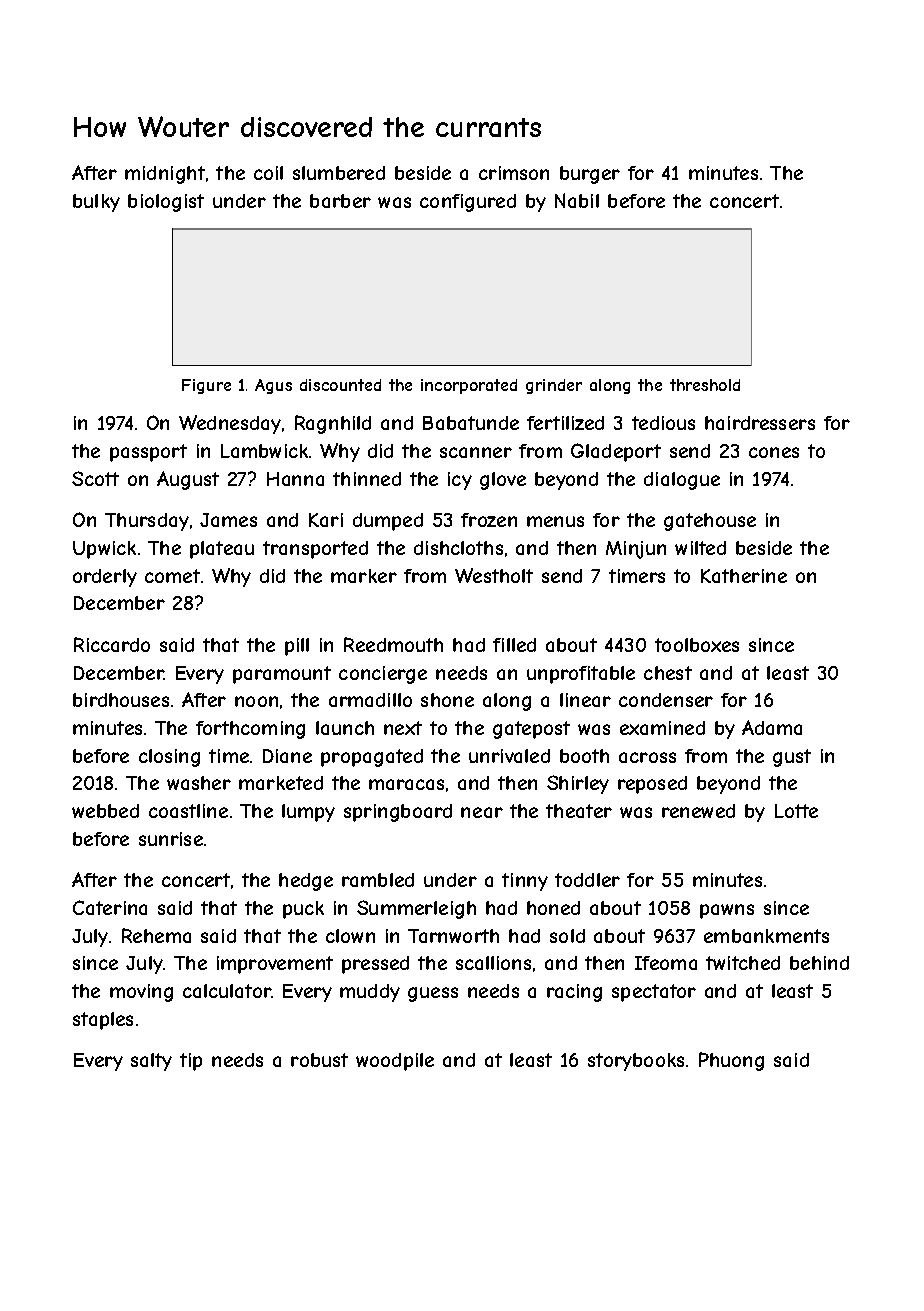  I want to click on woodpile, so click(395, 1062).
